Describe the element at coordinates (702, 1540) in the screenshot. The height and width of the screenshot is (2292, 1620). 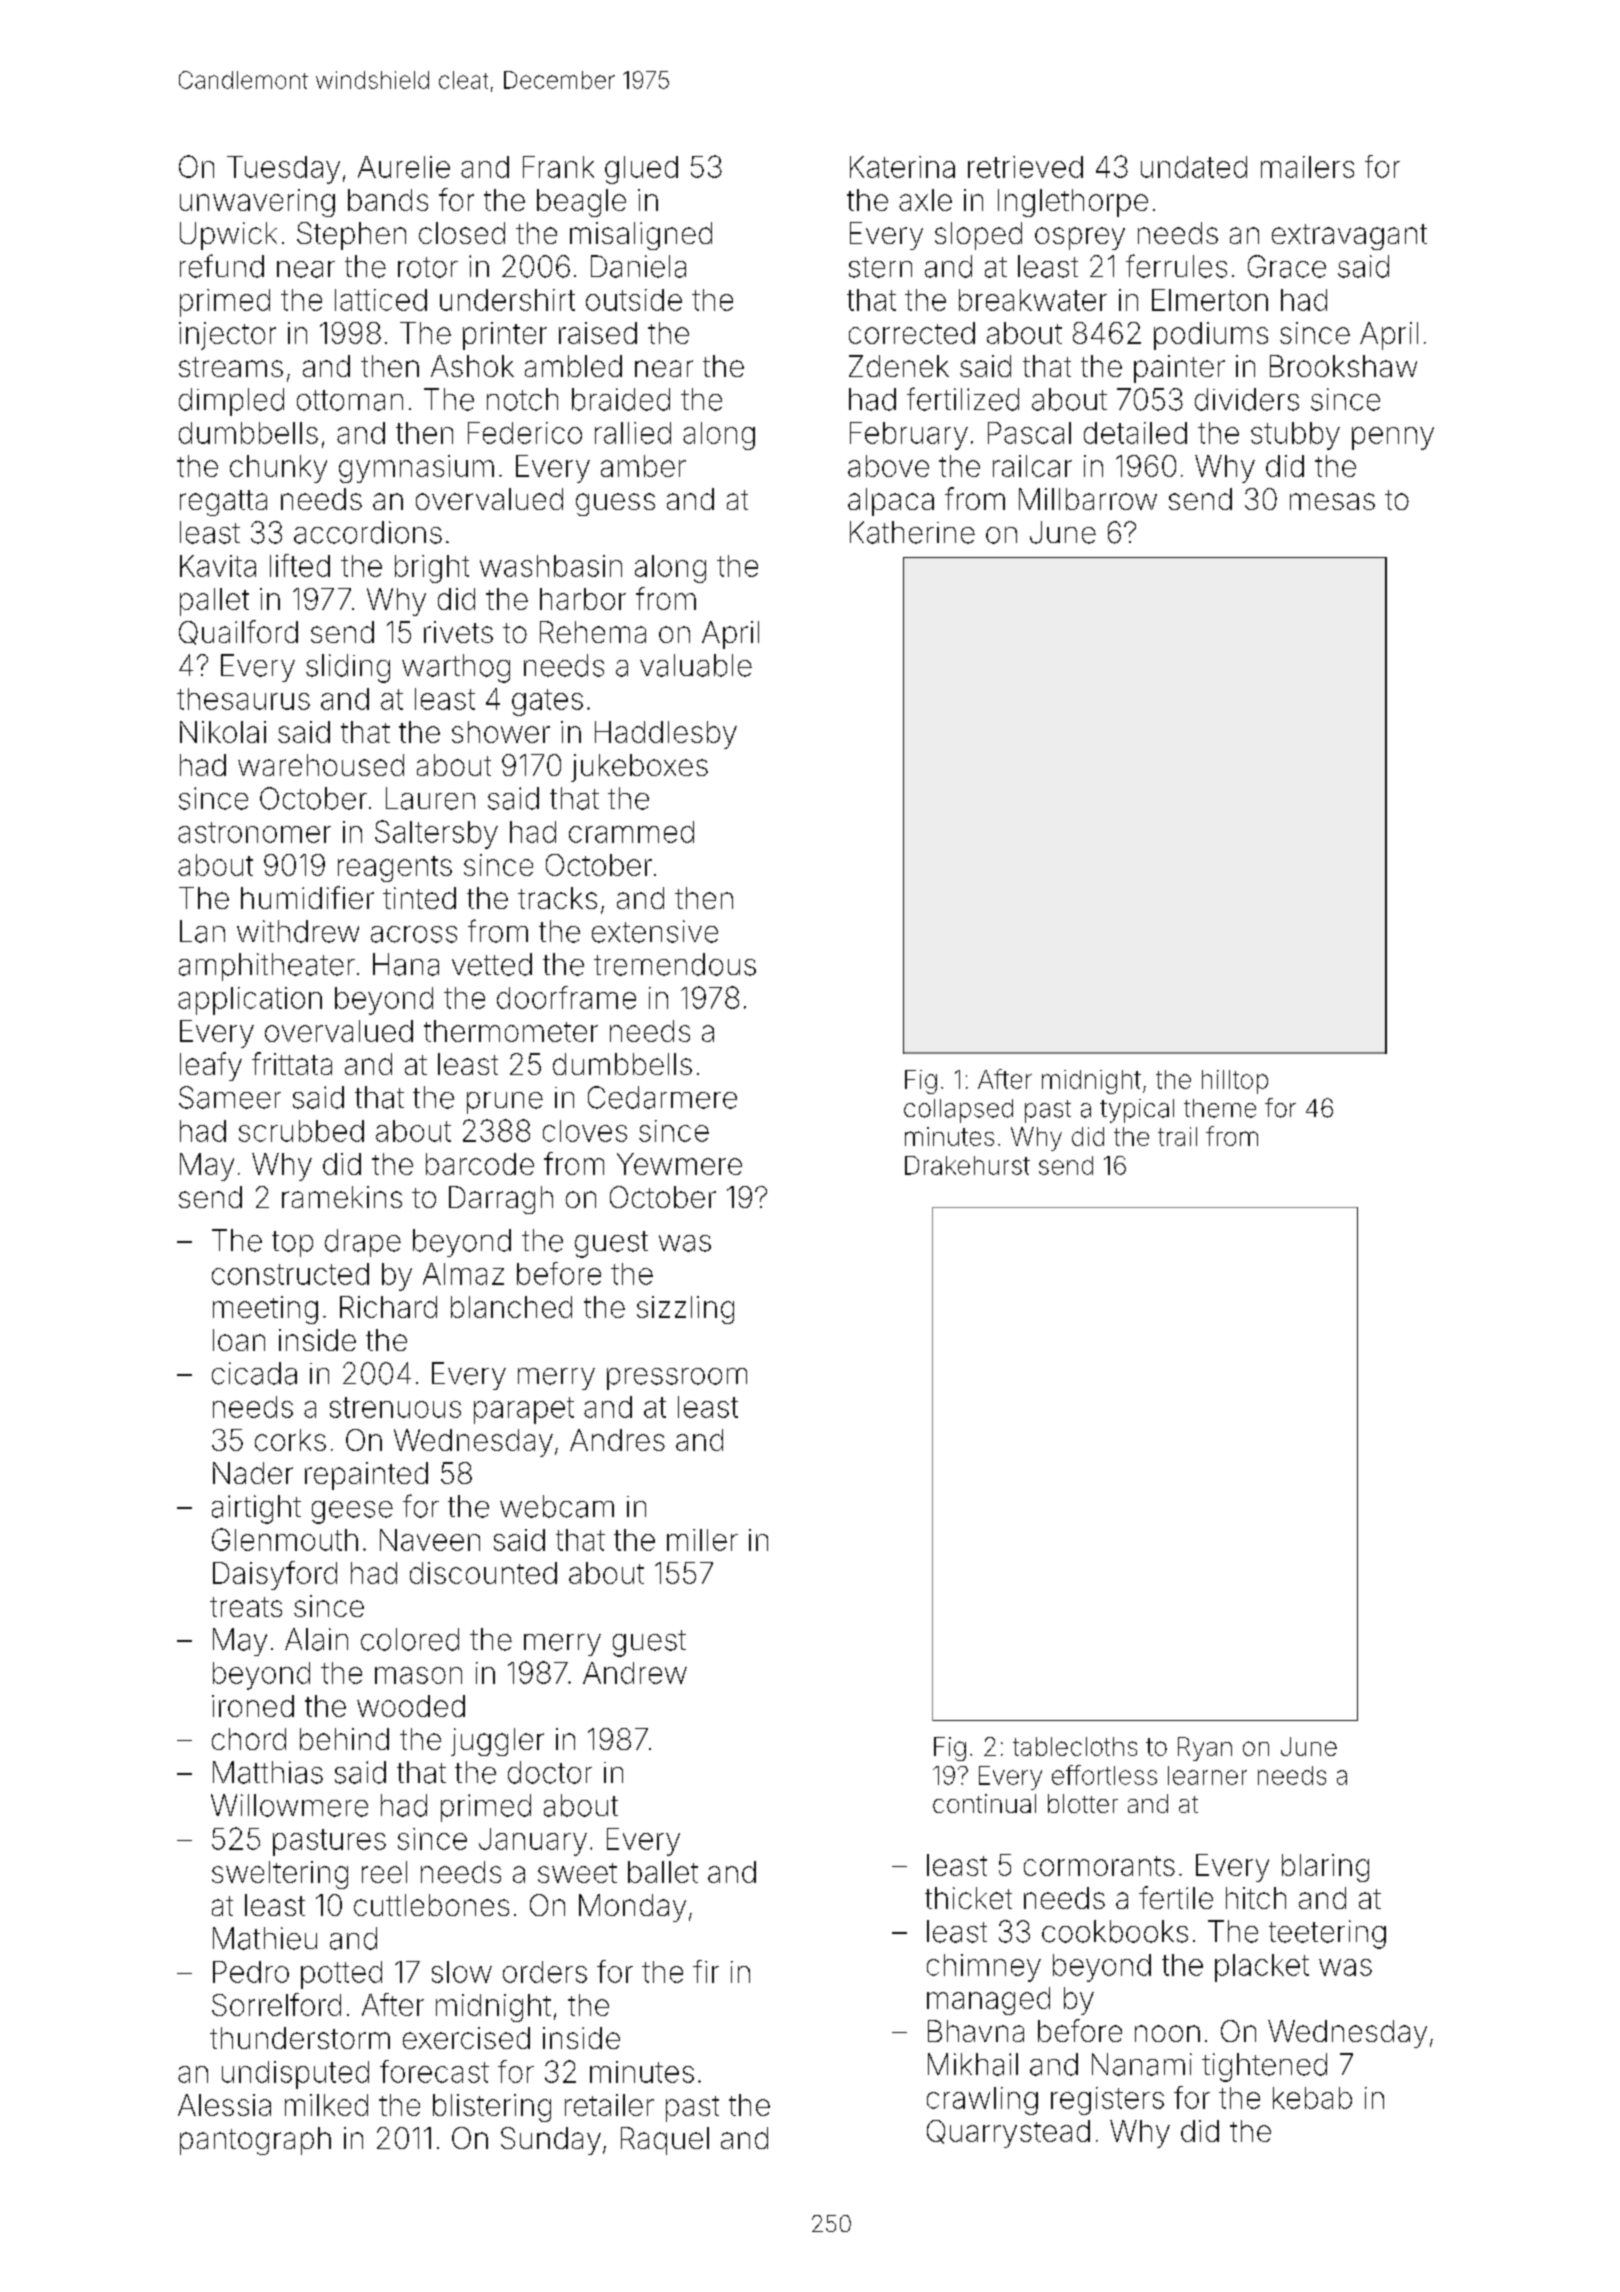
I see `miller` at that location.
